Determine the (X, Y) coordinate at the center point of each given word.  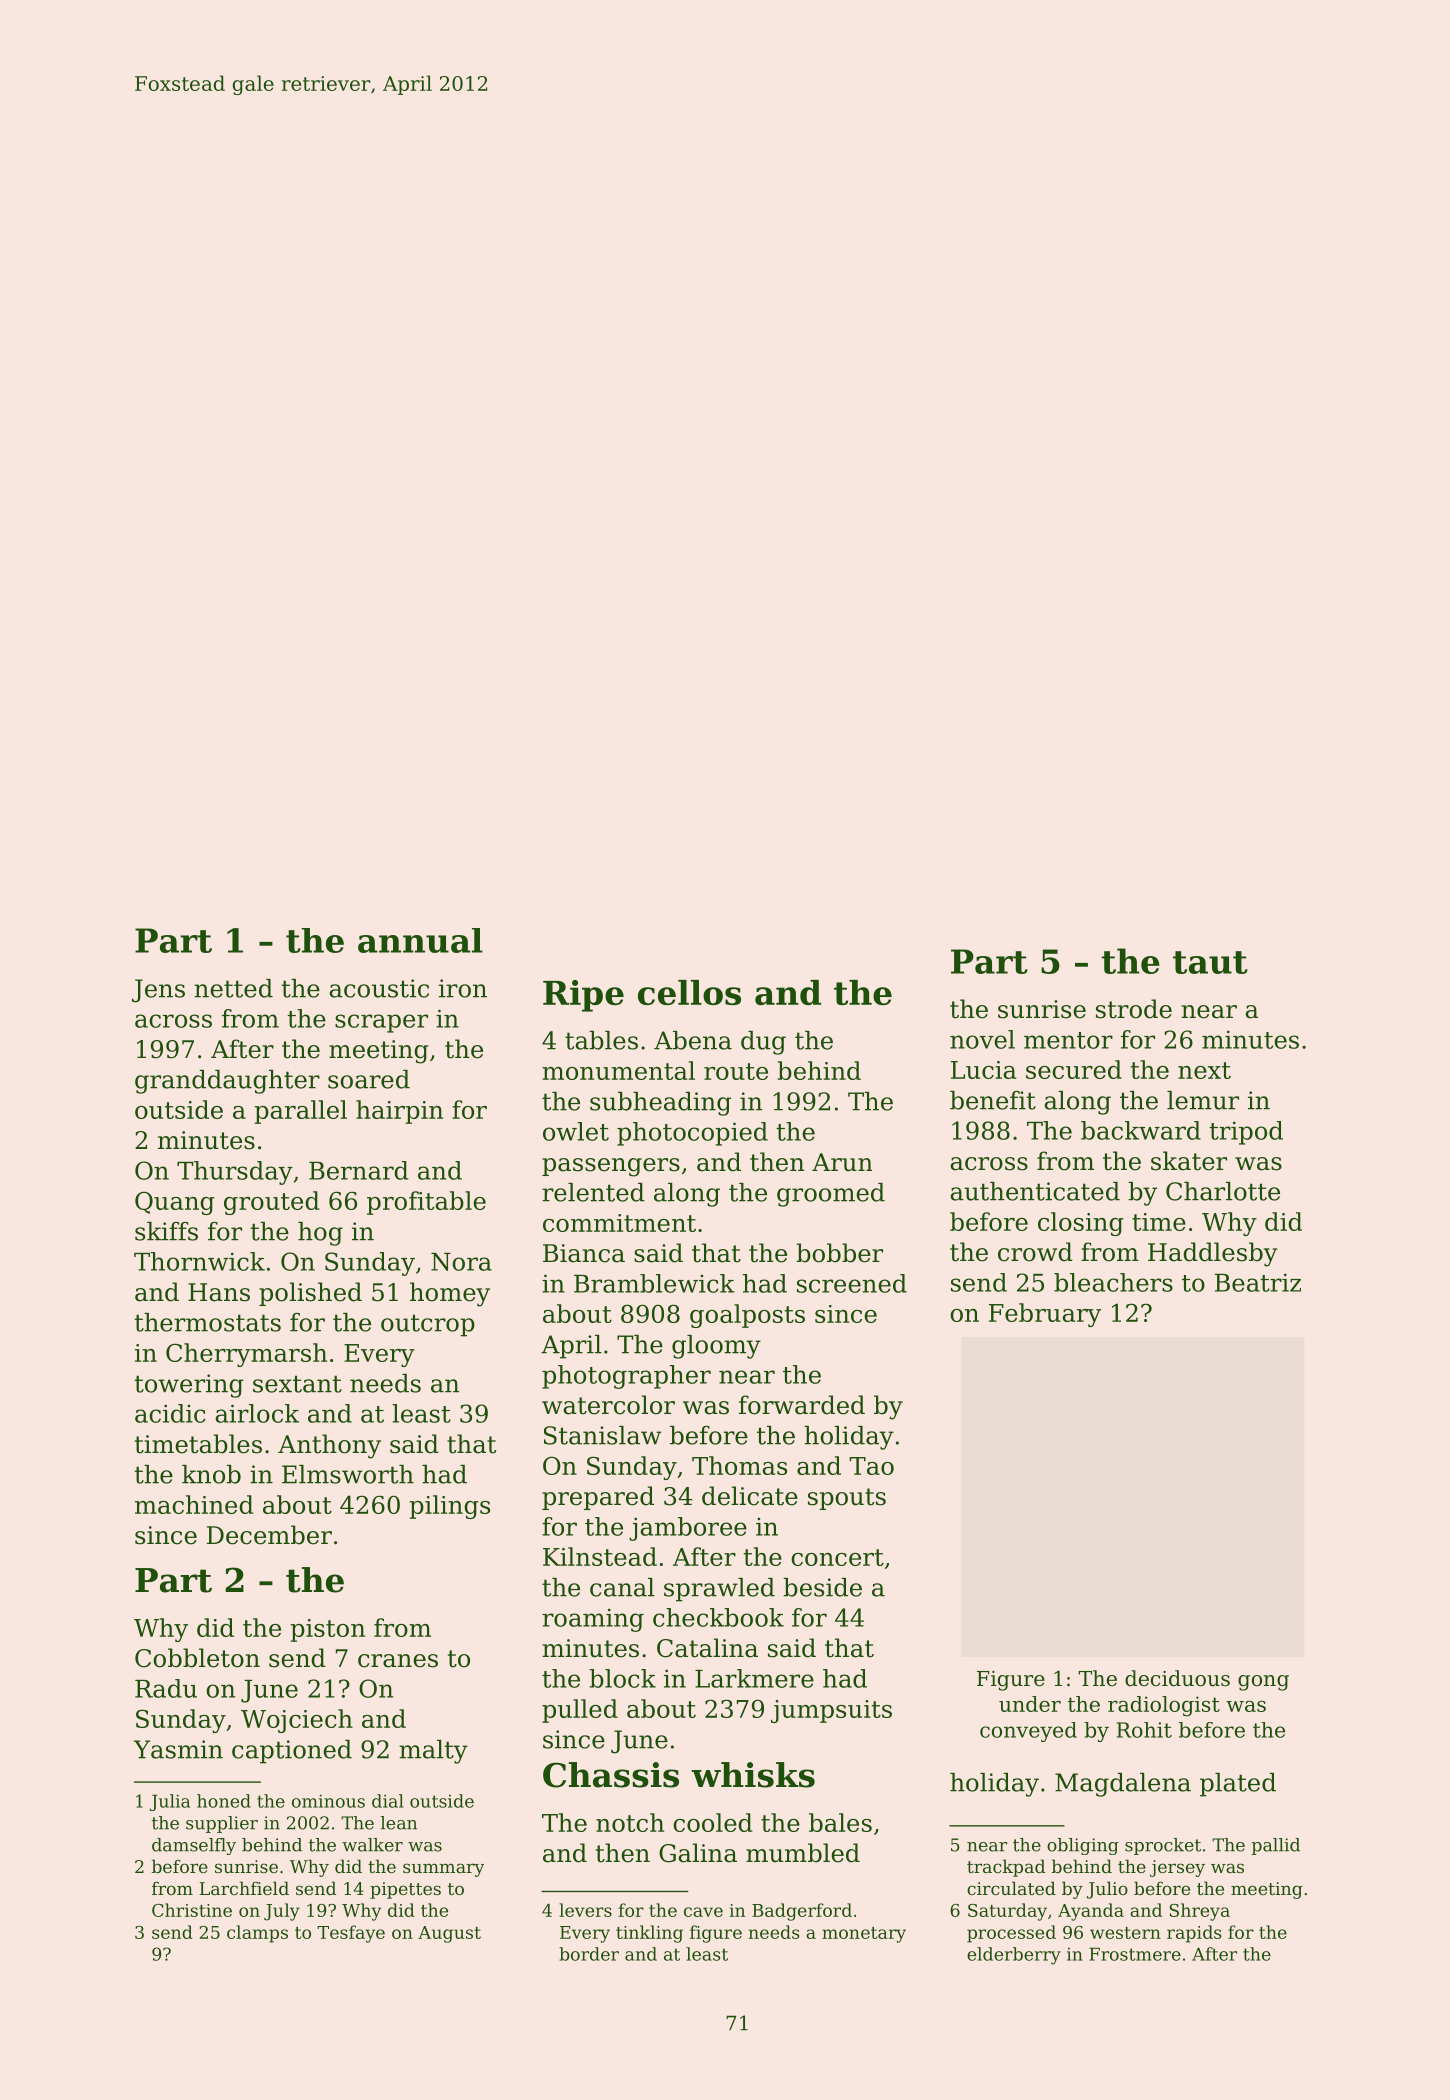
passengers (611, 1167)
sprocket (1163, 1846)
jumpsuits (831, 1711)
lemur (1203, 1100)
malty (433, 1752)
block (622, 1678)
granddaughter (227, 1082)
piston (327, 1630)
